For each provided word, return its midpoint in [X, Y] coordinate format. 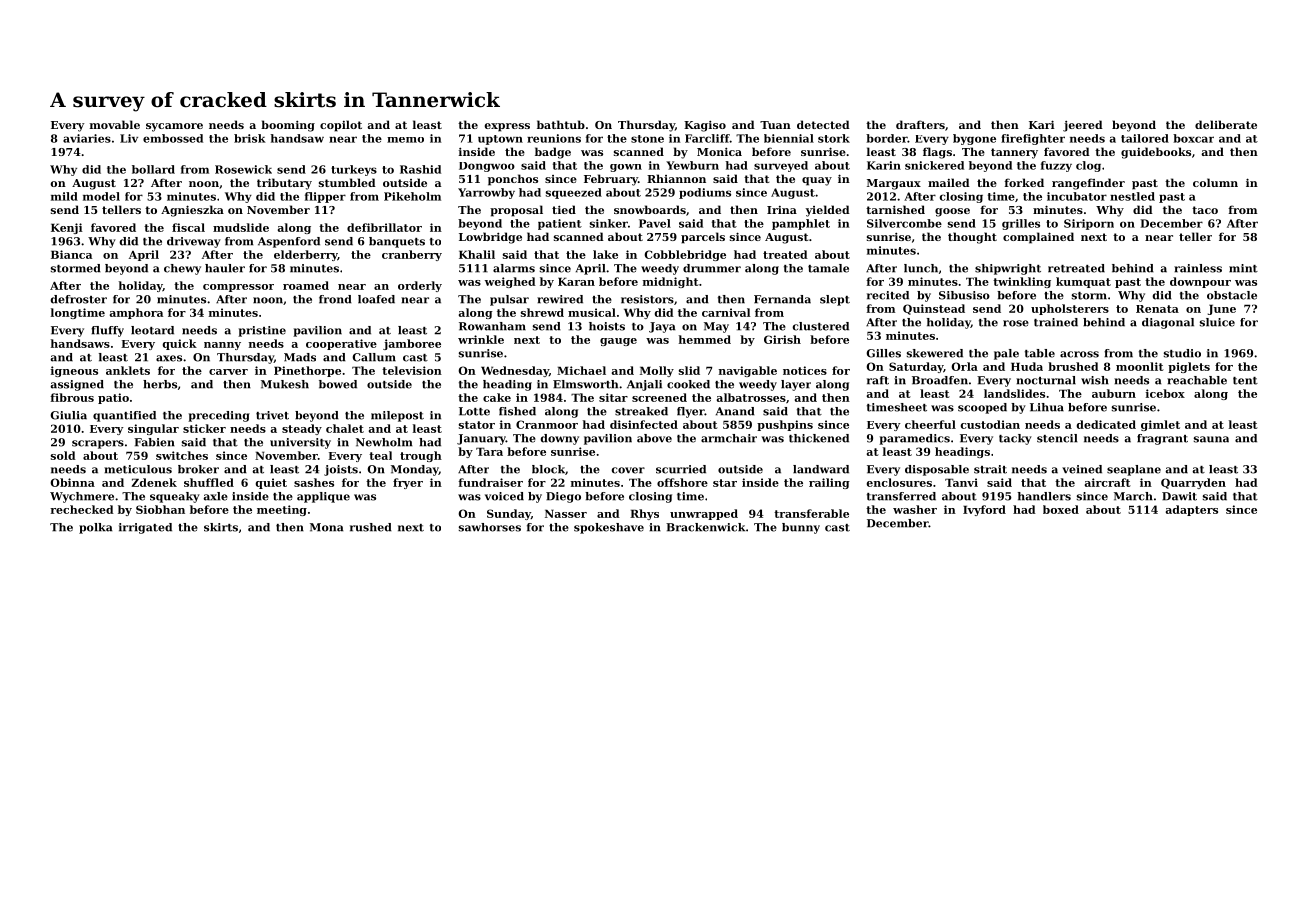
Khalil [477, 254]
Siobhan [160, 509]
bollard [153, 169]
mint [1243, 268]
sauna [1211, 439]
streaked [641, 411]
